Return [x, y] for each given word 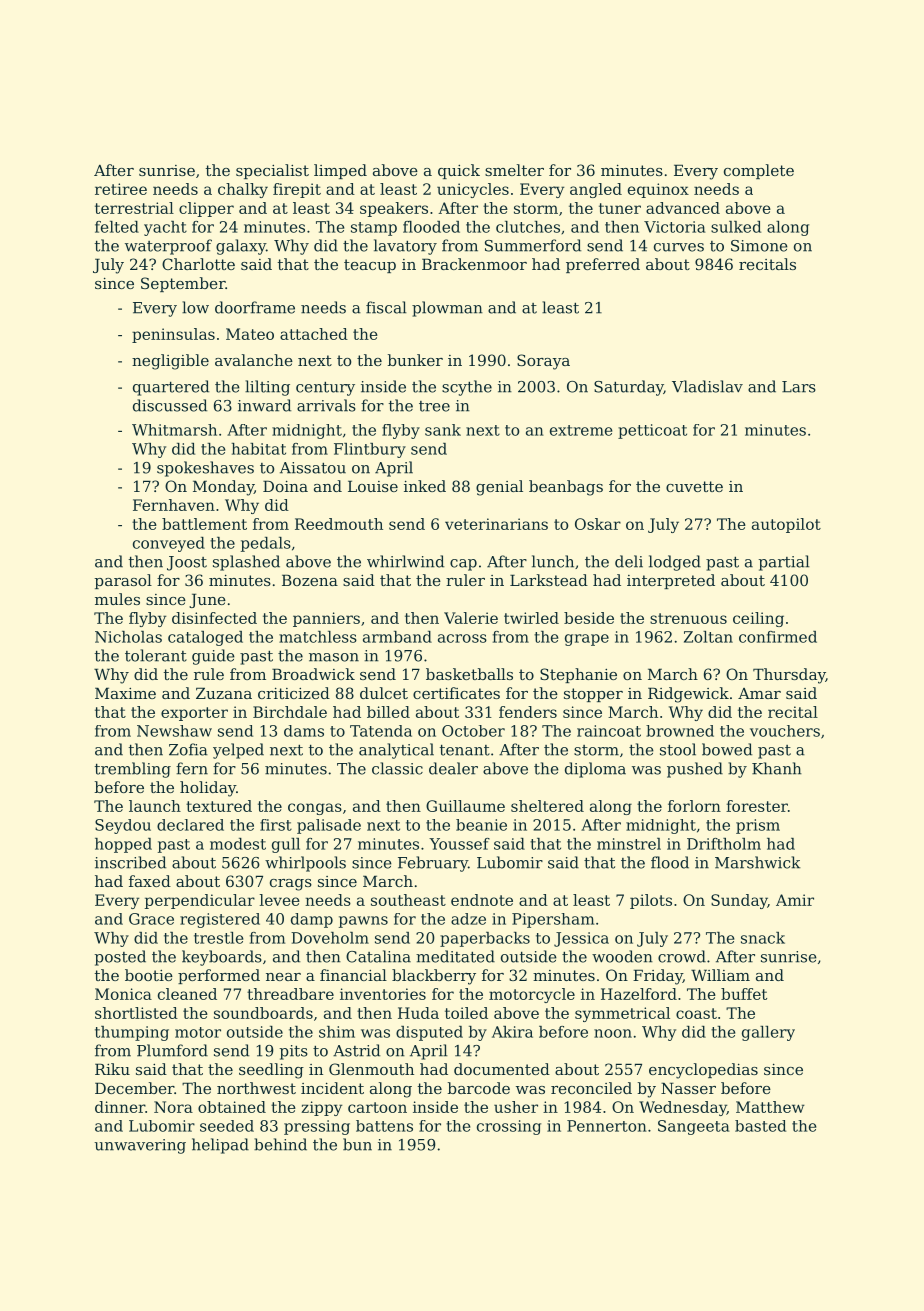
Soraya [543, 362]
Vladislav [707, 386]
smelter [514, 170]
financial [353, 975]
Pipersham [553, 920]
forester [757, 806]
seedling [271, 1071]
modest [238, 844]
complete [759, 171]
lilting [267, 388]
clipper [206, 209]
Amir [795, 900]
